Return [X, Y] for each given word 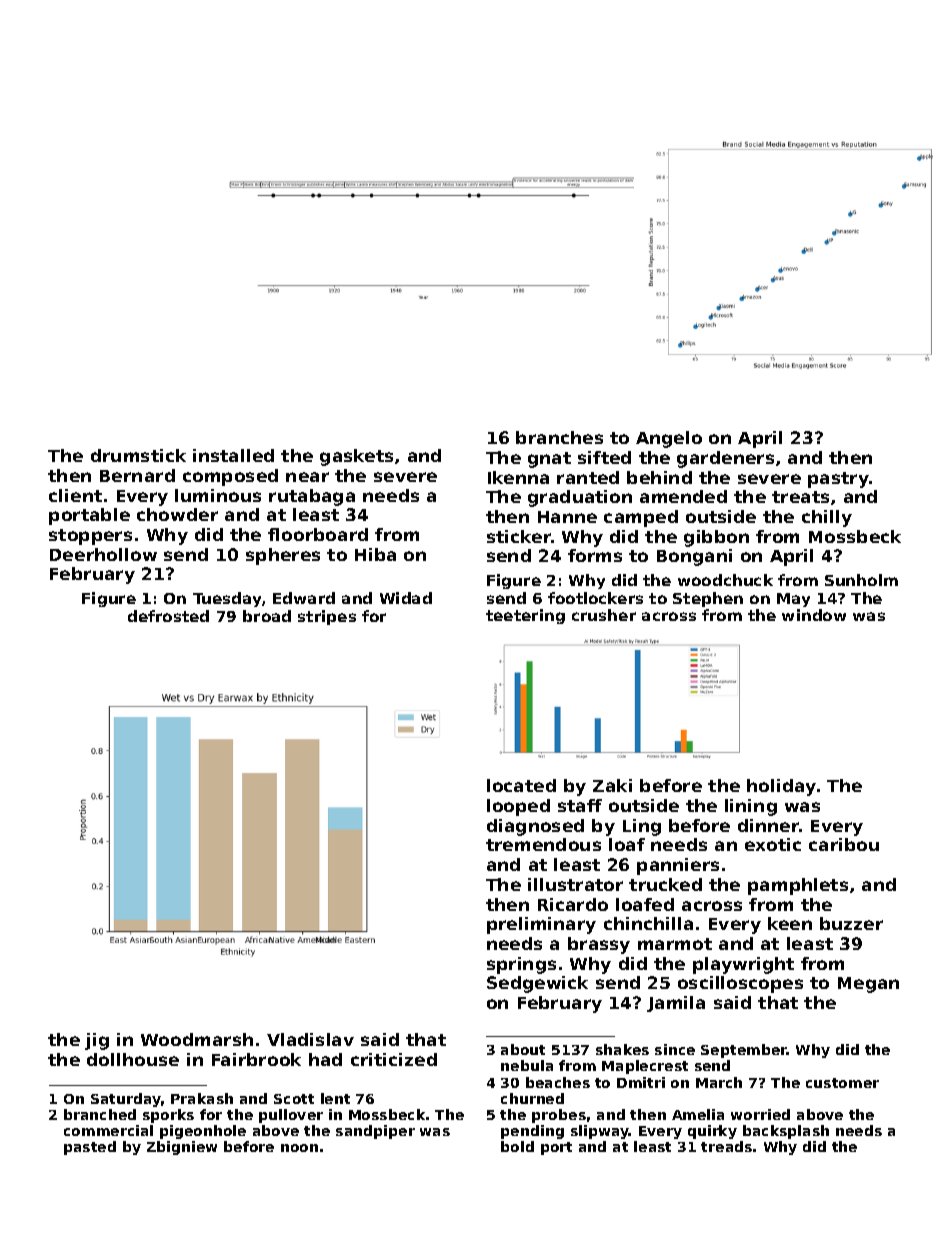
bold [517, 1146]
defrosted [168, 616]
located [521, 785]
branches [559, 437]
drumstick [138, 455]
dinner [768, 825]
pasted [90, 1148]
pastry [838, 480]
